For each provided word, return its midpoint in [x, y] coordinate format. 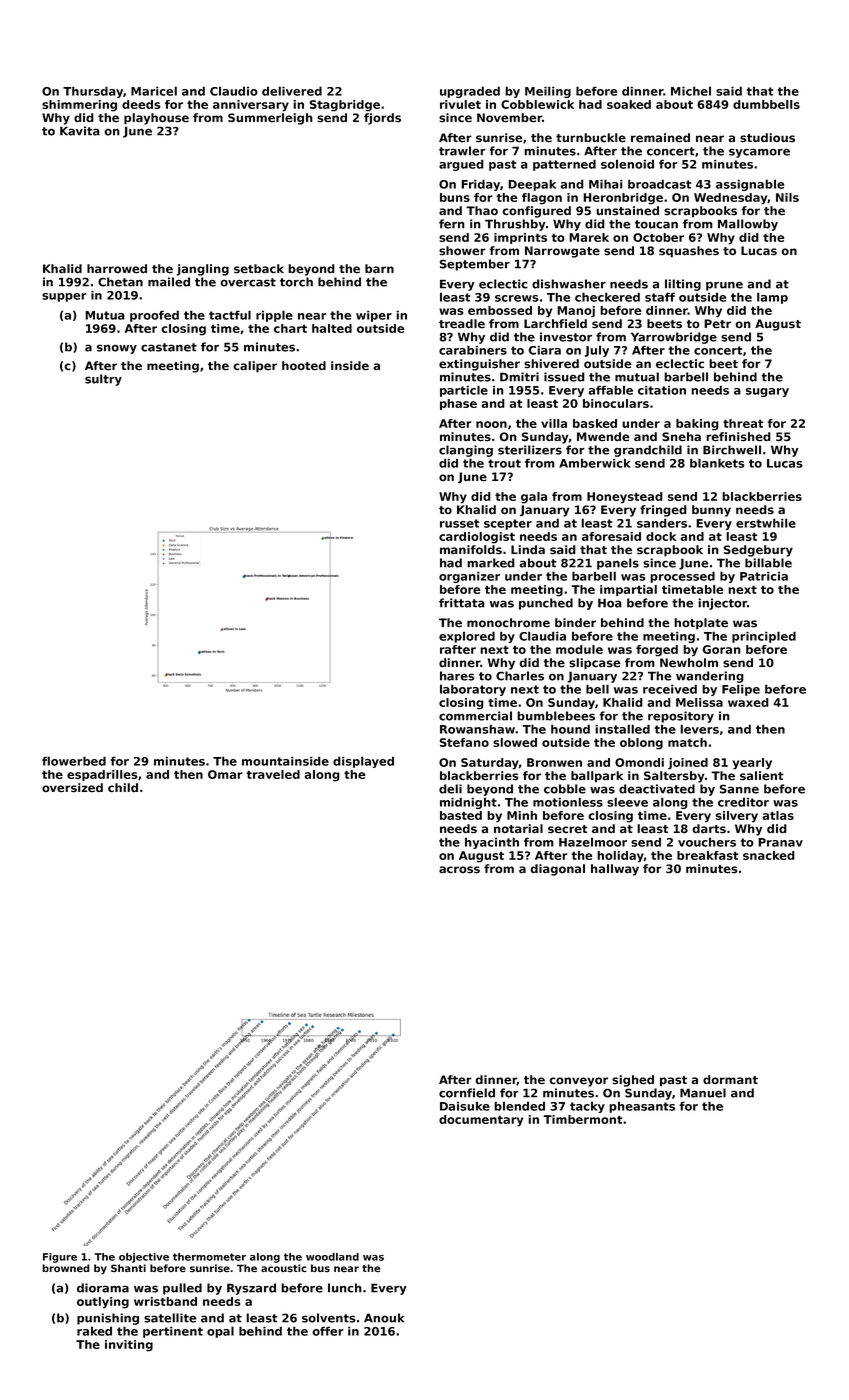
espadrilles [102, 775]
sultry [103, 380]
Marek [589, 237]
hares [457, 676]
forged [657, 651]
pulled [182, 1289]
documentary [481, 1121]
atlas [778, 815]
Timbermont [583, 1119]
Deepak [532, 185]
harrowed [117, 269]
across [459, 870]
